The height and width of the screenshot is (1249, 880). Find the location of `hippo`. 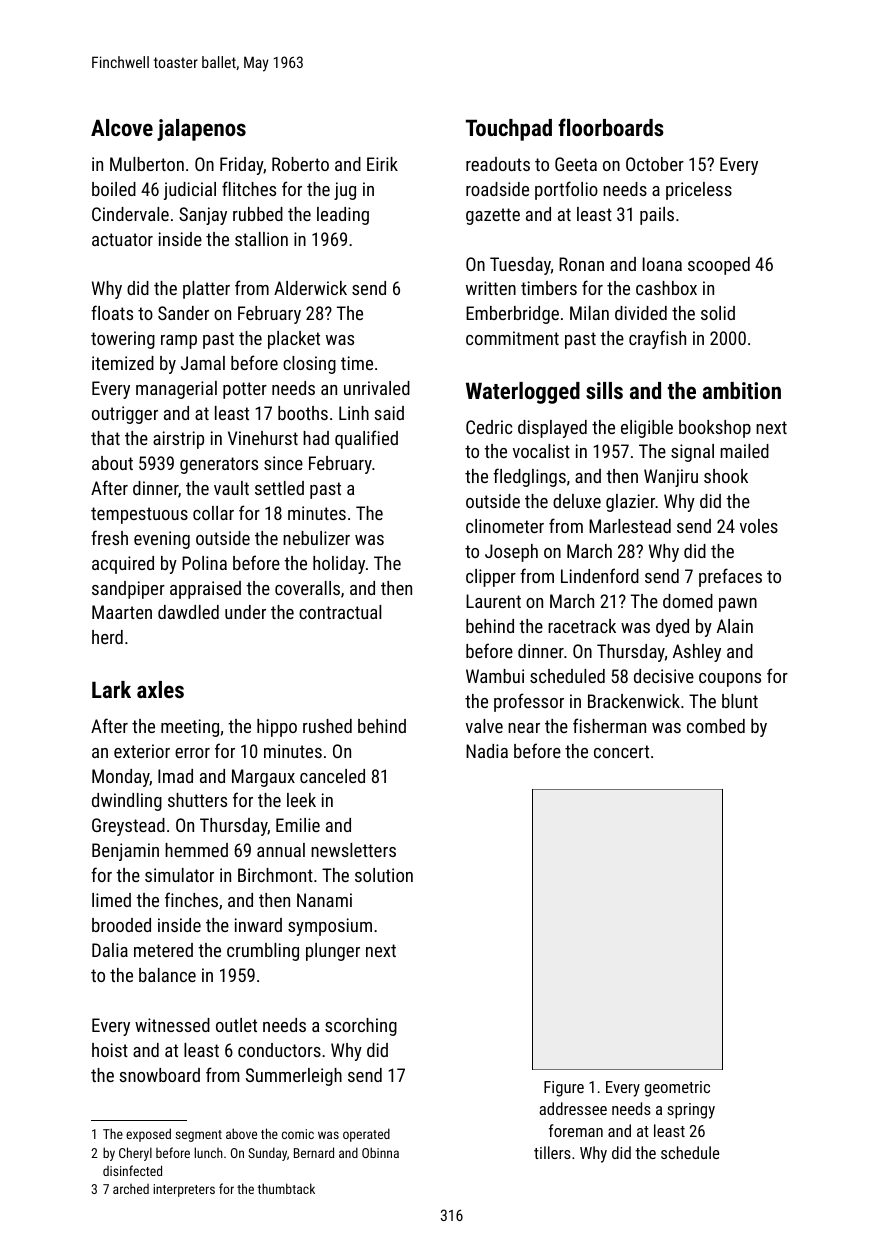

hippo is located at coordinates (277, 728).
